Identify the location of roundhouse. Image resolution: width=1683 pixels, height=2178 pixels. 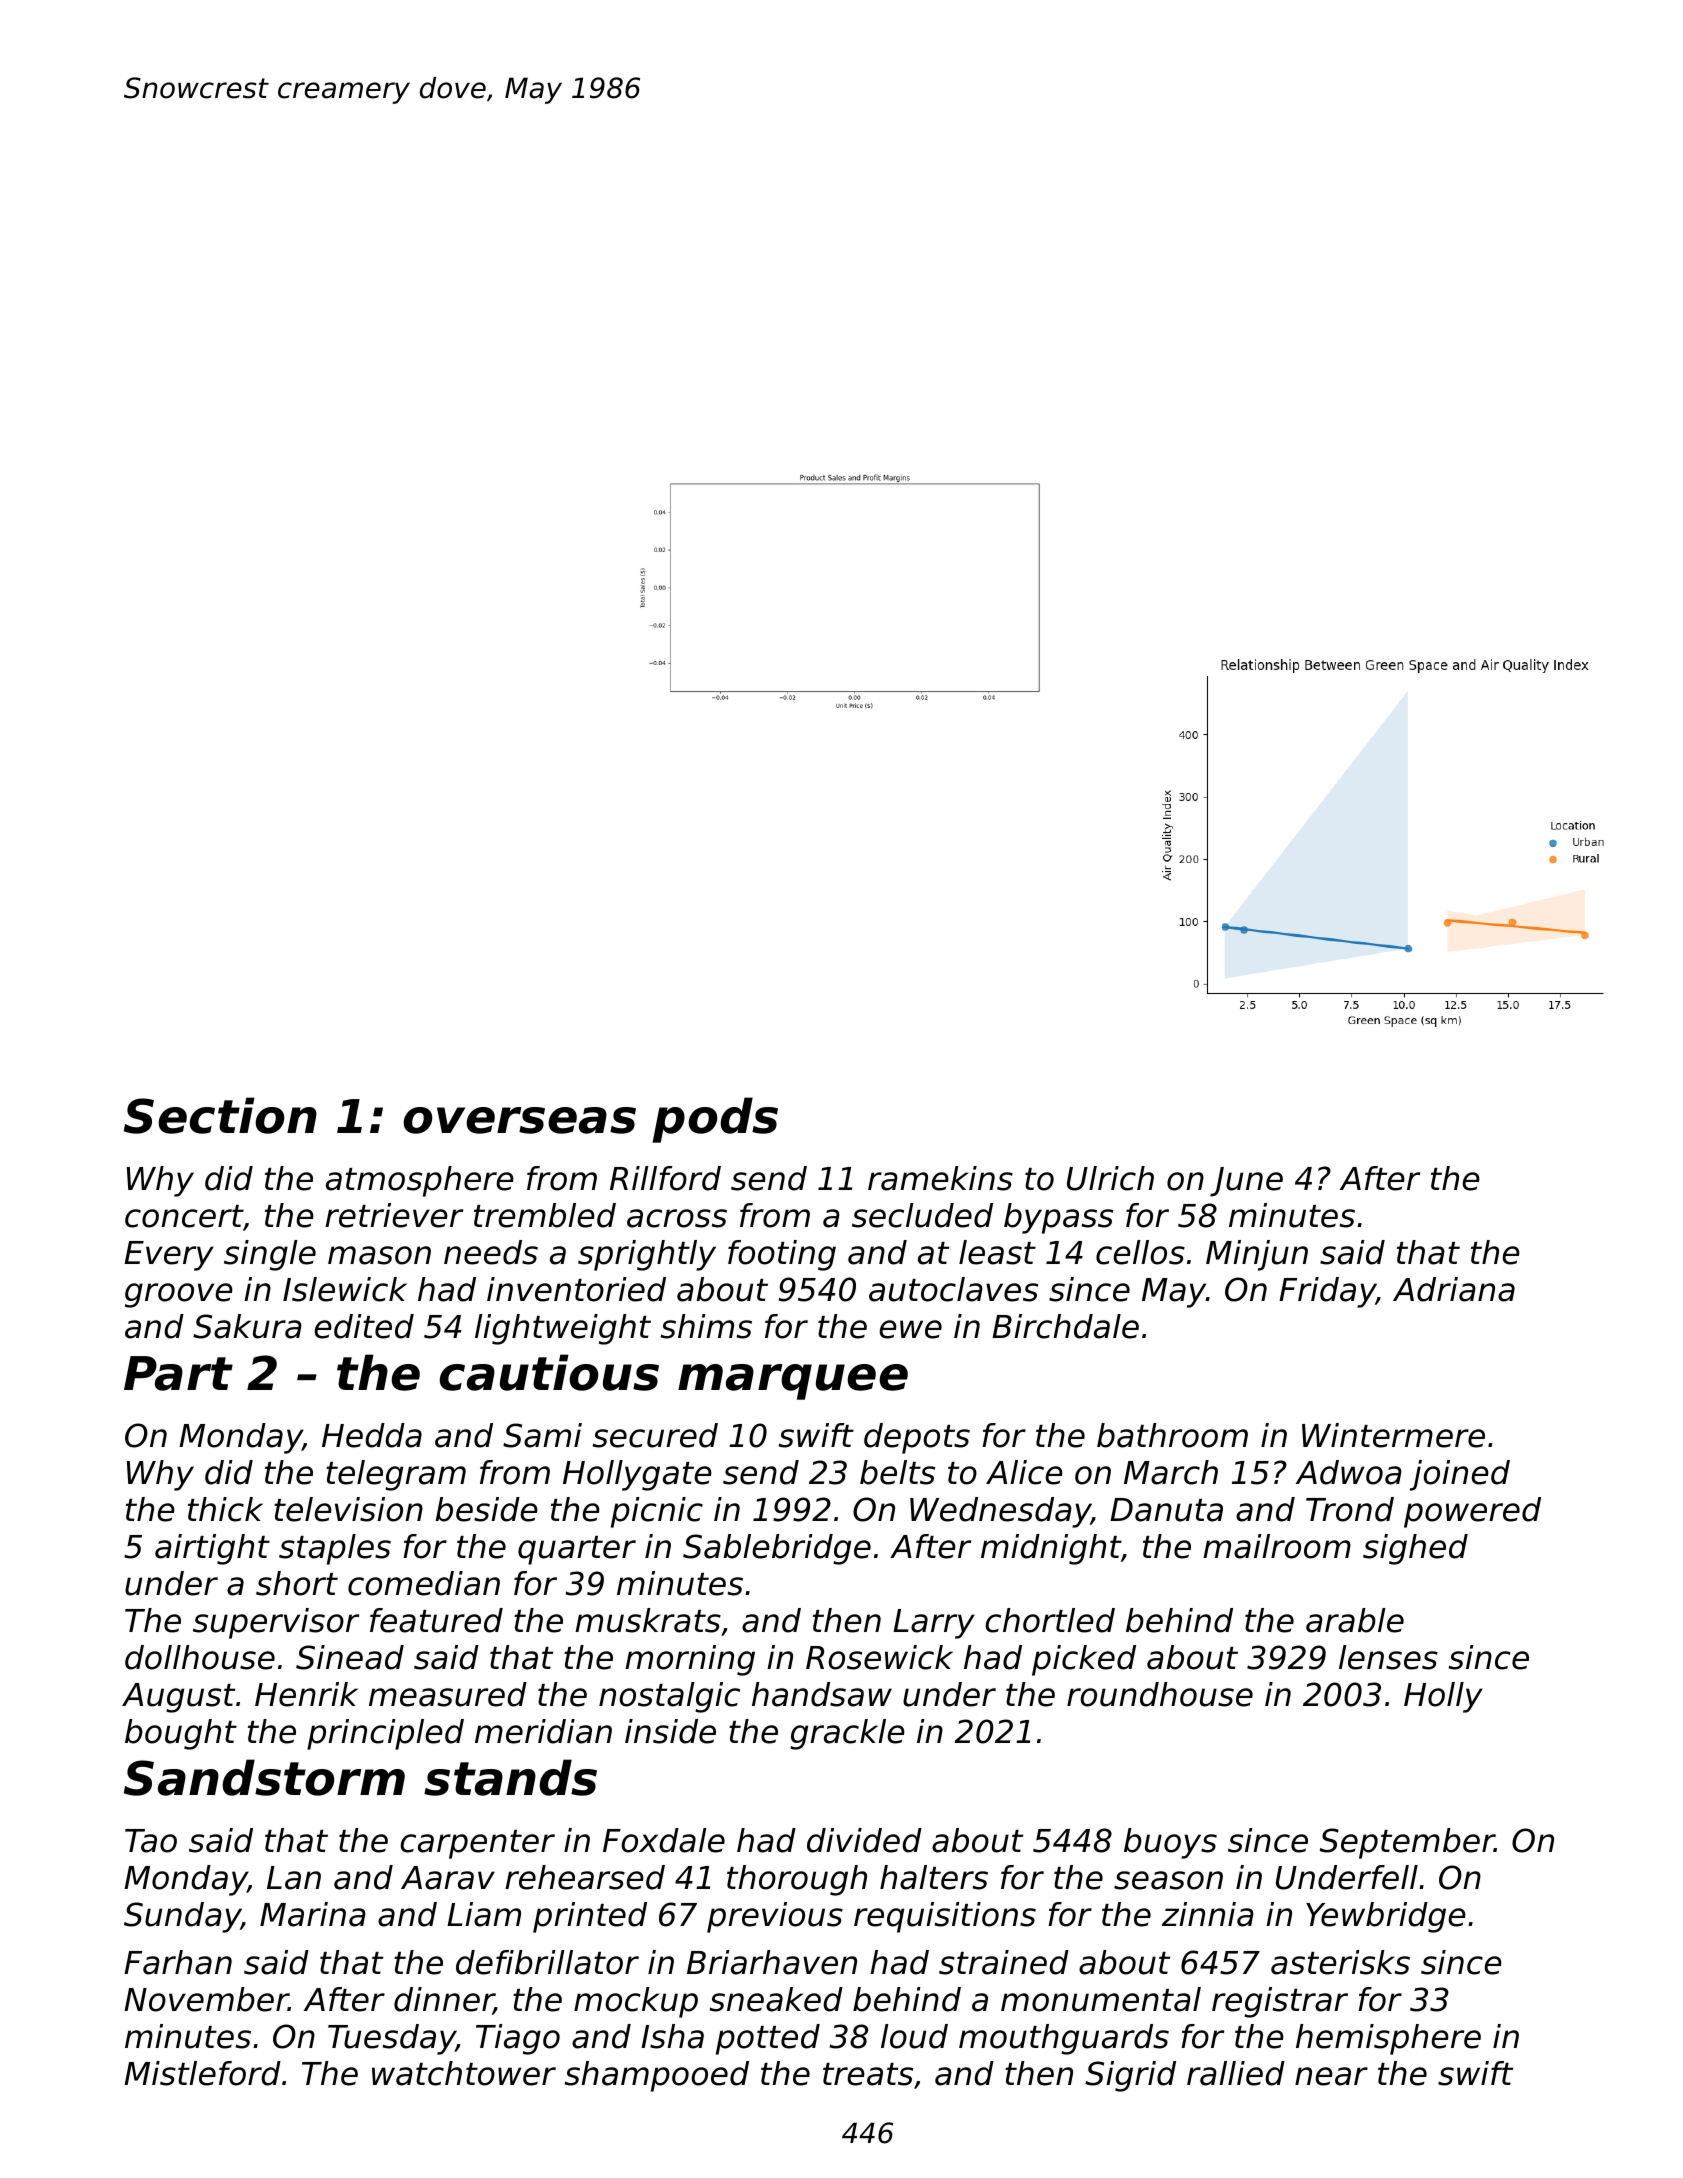
(1160, 1694).
